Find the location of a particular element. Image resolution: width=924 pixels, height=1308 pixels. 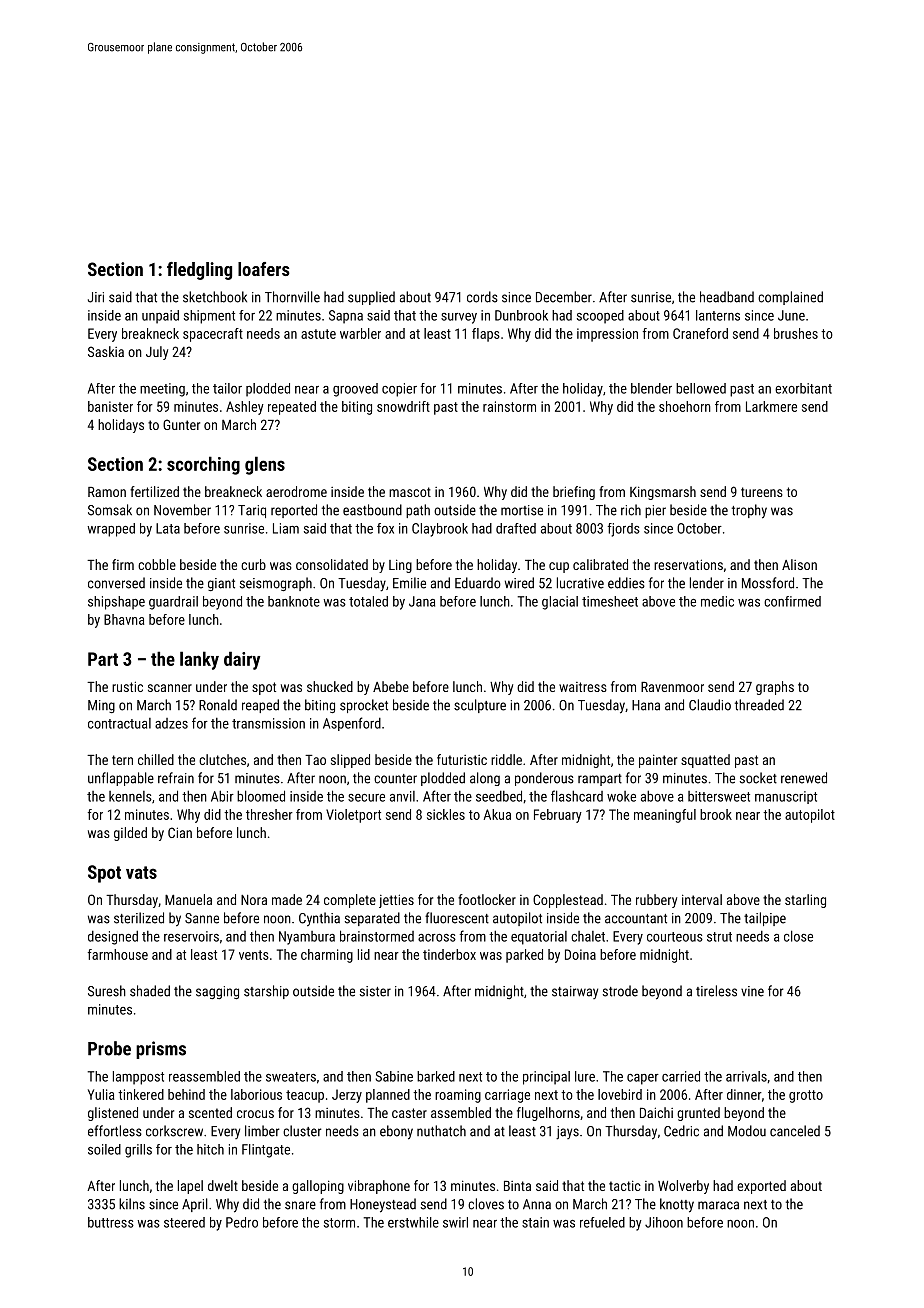

exorbitant is located at coordinates (803, 388).
